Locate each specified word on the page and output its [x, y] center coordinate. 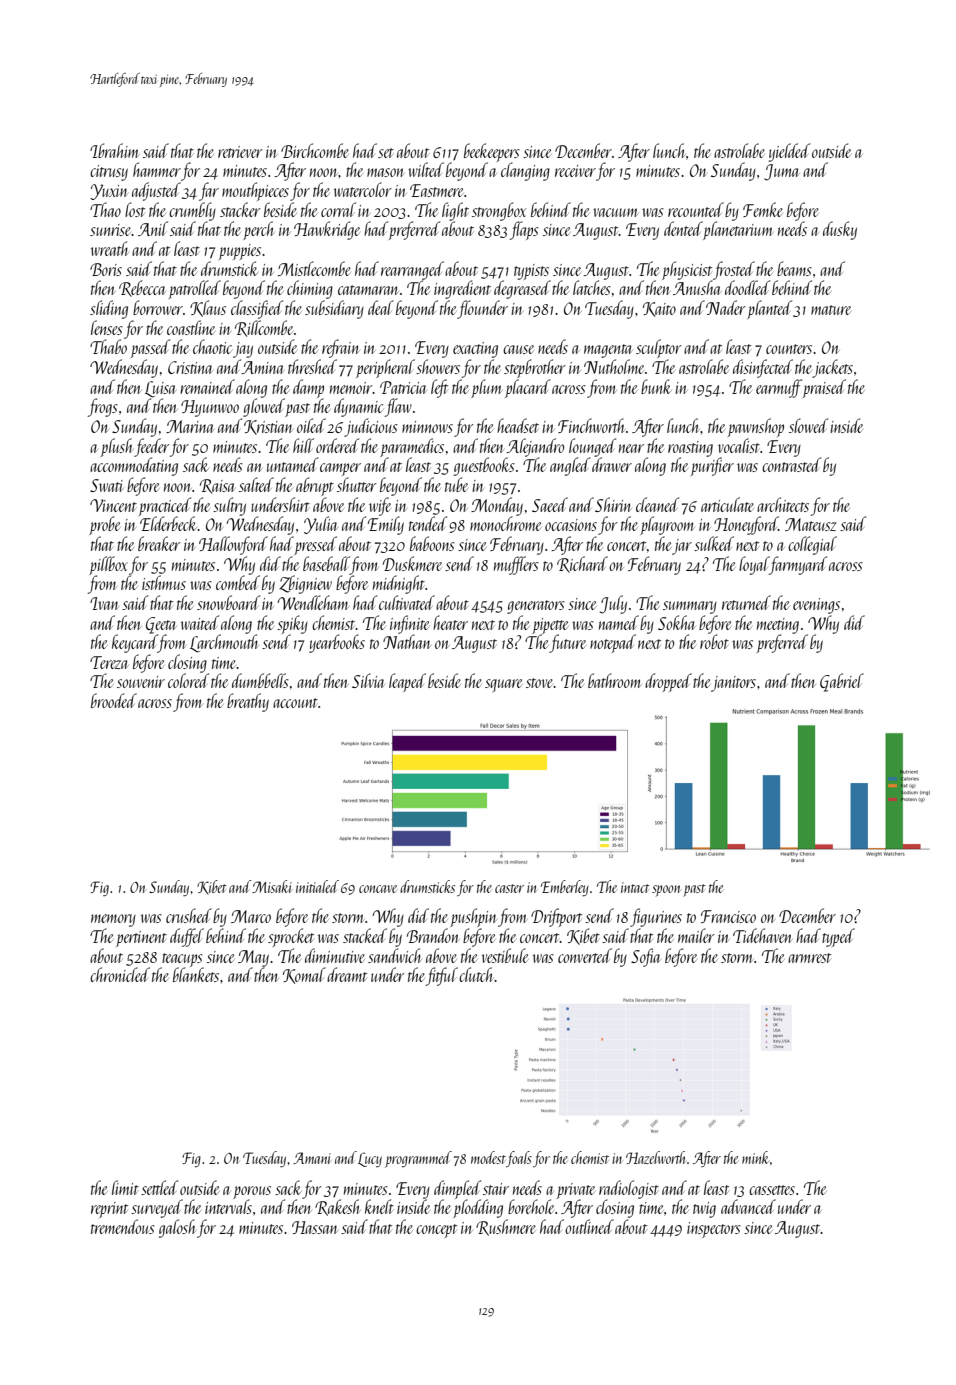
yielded [789, 152]
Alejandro [535, 447]
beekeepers [492, 153]
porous [252, 1193]
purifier [712, 466]
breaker [159, 543]
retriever [240, 152]
